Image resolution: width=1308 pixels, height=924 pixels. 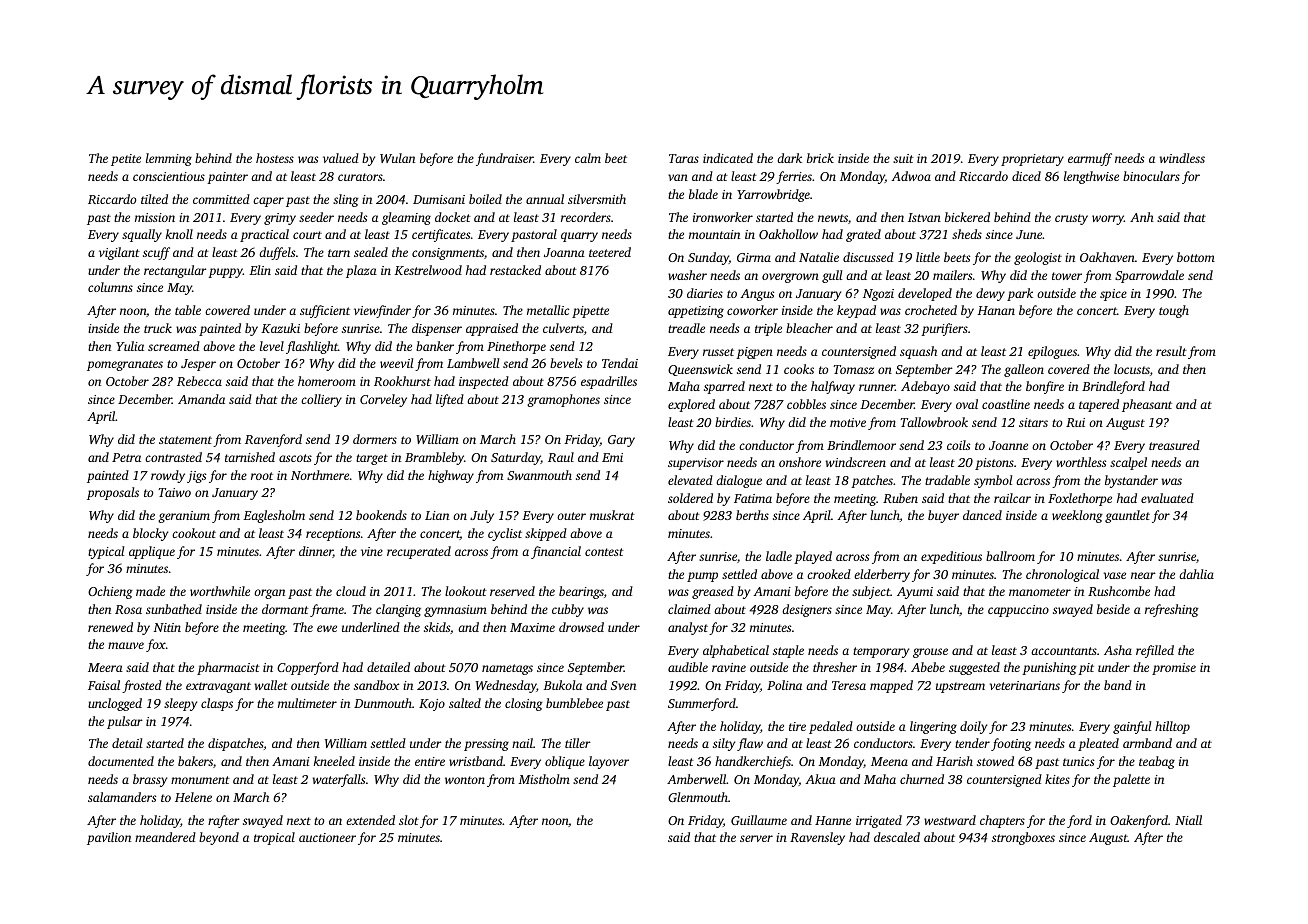 I want to click on meandered, so click(x=165, y=837).
